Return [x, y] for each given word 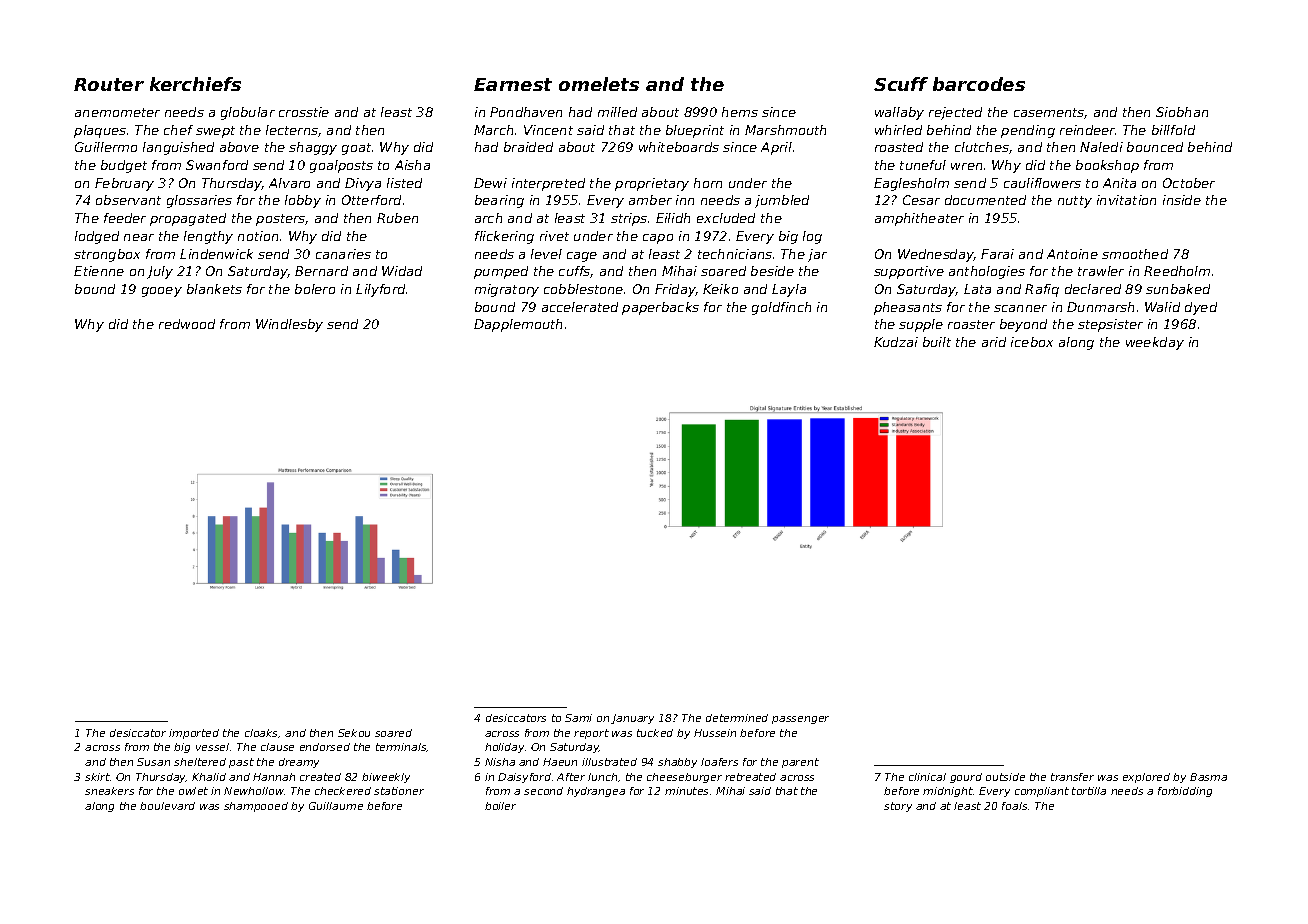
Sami [578, 718]
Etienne [99, 271]
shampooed [256, 807]
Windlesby [289, 325]
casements [1049, 113]
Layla [789, 290]
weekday [1155, 343]
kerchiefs [195, 84]
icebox [1032, 342]
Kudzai [896, 342]
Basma [1208, 777]
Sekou [354, 733]
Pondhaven [526, 112]
